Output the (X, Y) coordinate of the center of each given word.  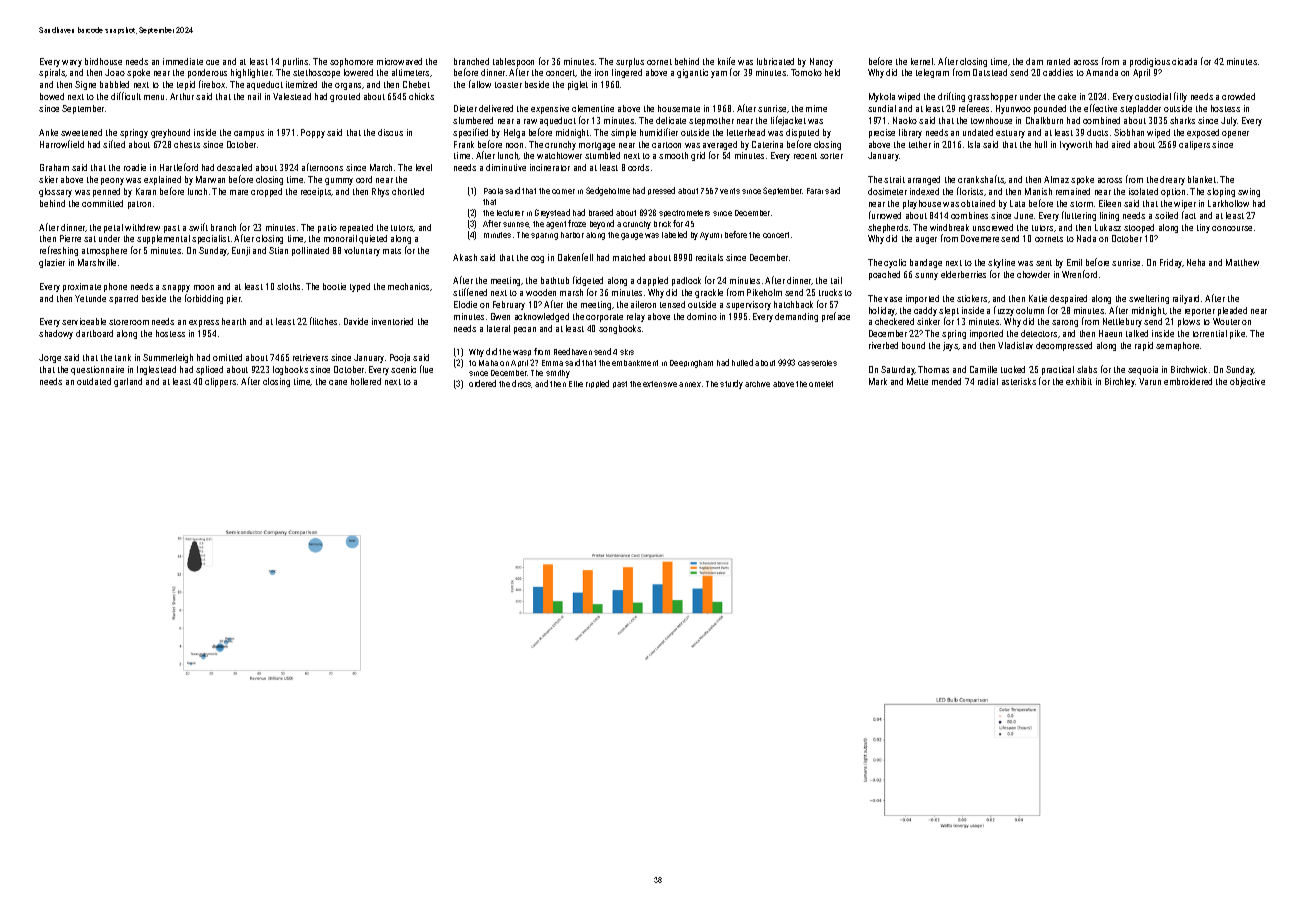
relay (636, 317)
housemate (679, 108)
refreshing (59, 251)
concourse (1232, 228)
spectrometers (684, 213)
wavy (72, 63)
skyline (1001, 263)
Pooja (400, 358)
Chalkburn (1044, 120)
